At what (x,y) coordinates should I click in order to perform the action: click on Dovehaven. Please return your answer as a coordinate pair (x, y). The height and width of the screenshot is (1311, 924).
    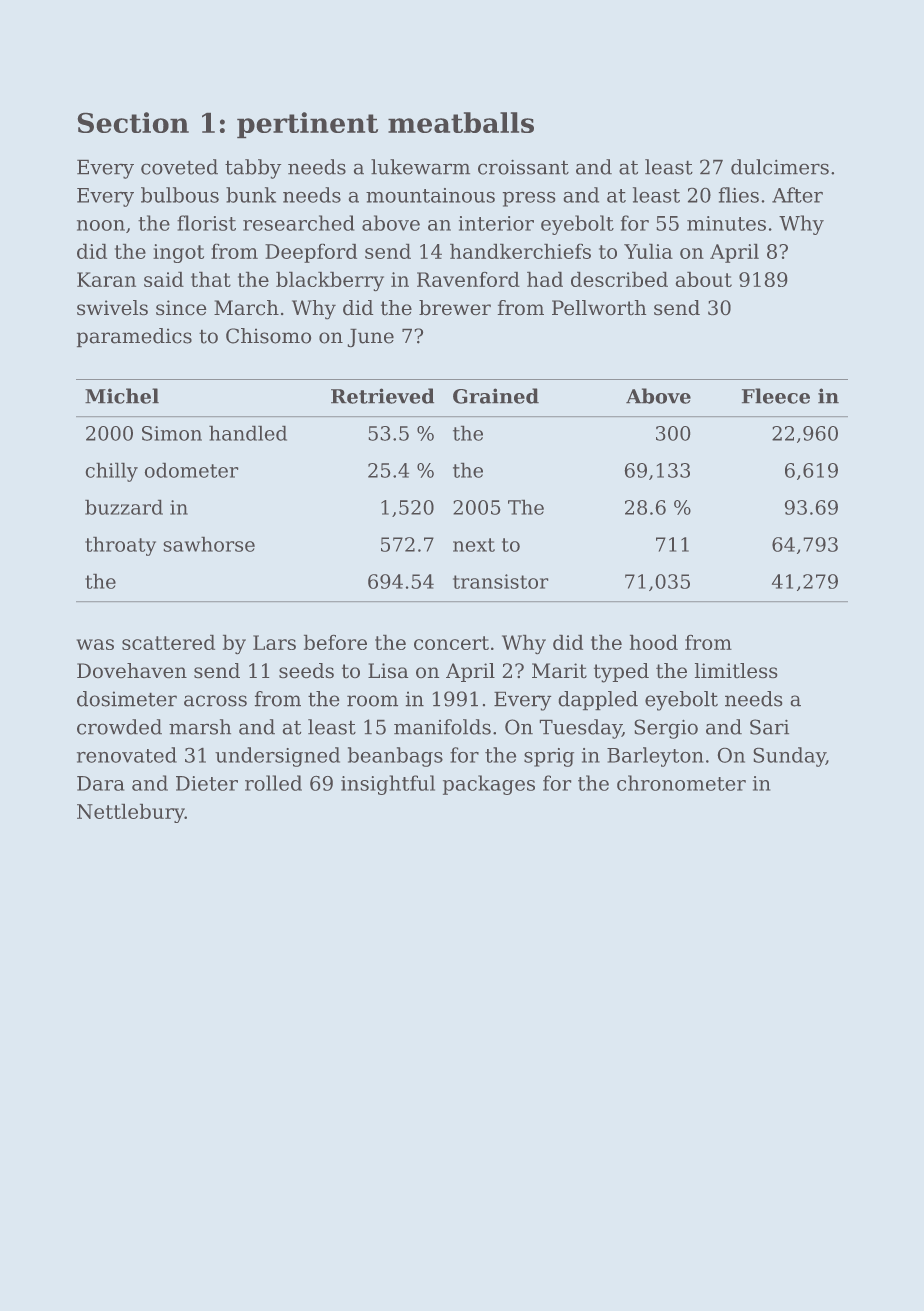
    Looking at the image, I should click on (132, 670).
